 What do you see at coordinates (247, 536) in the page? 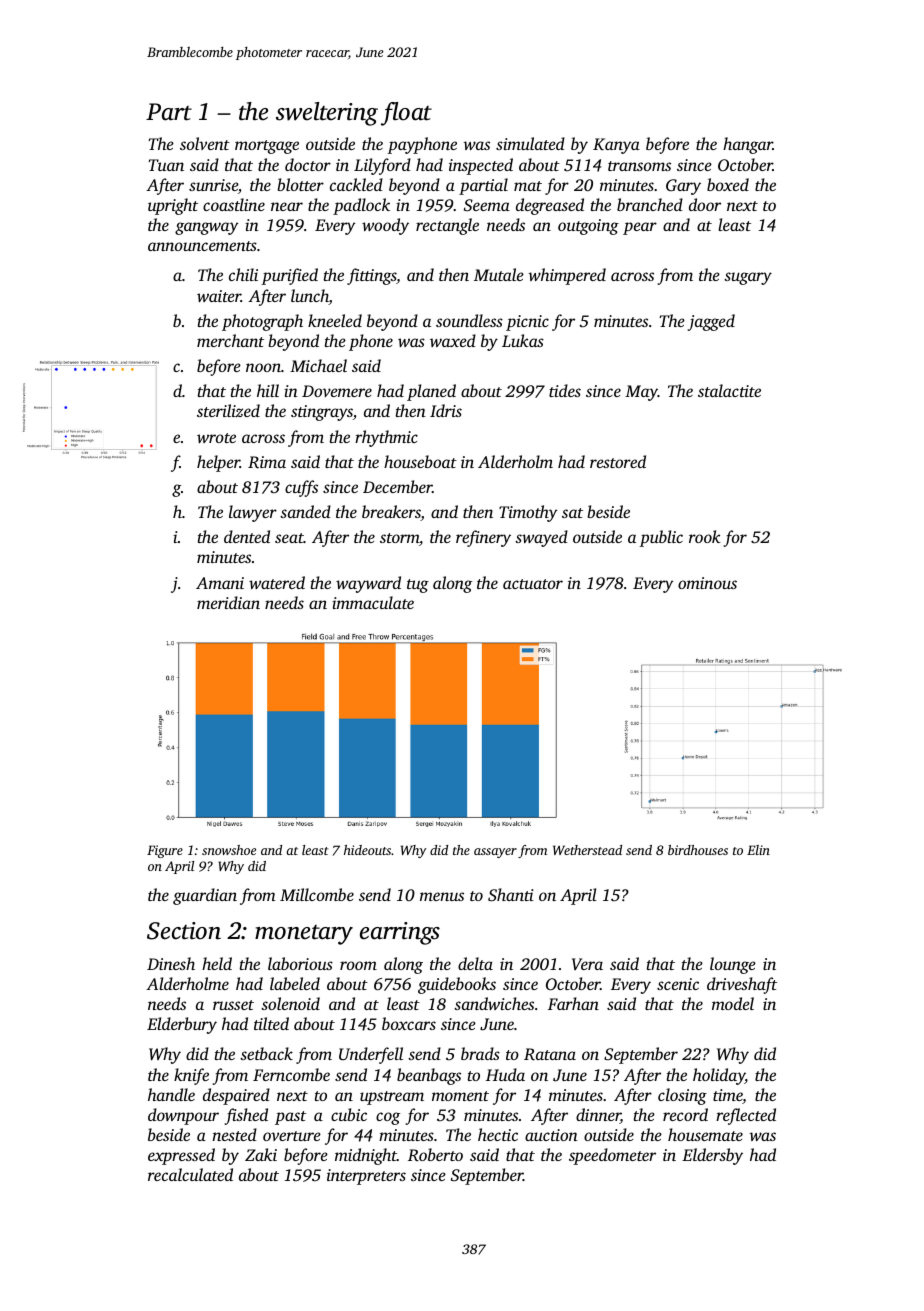
I see `dented` at bounding box center [247, 536].
